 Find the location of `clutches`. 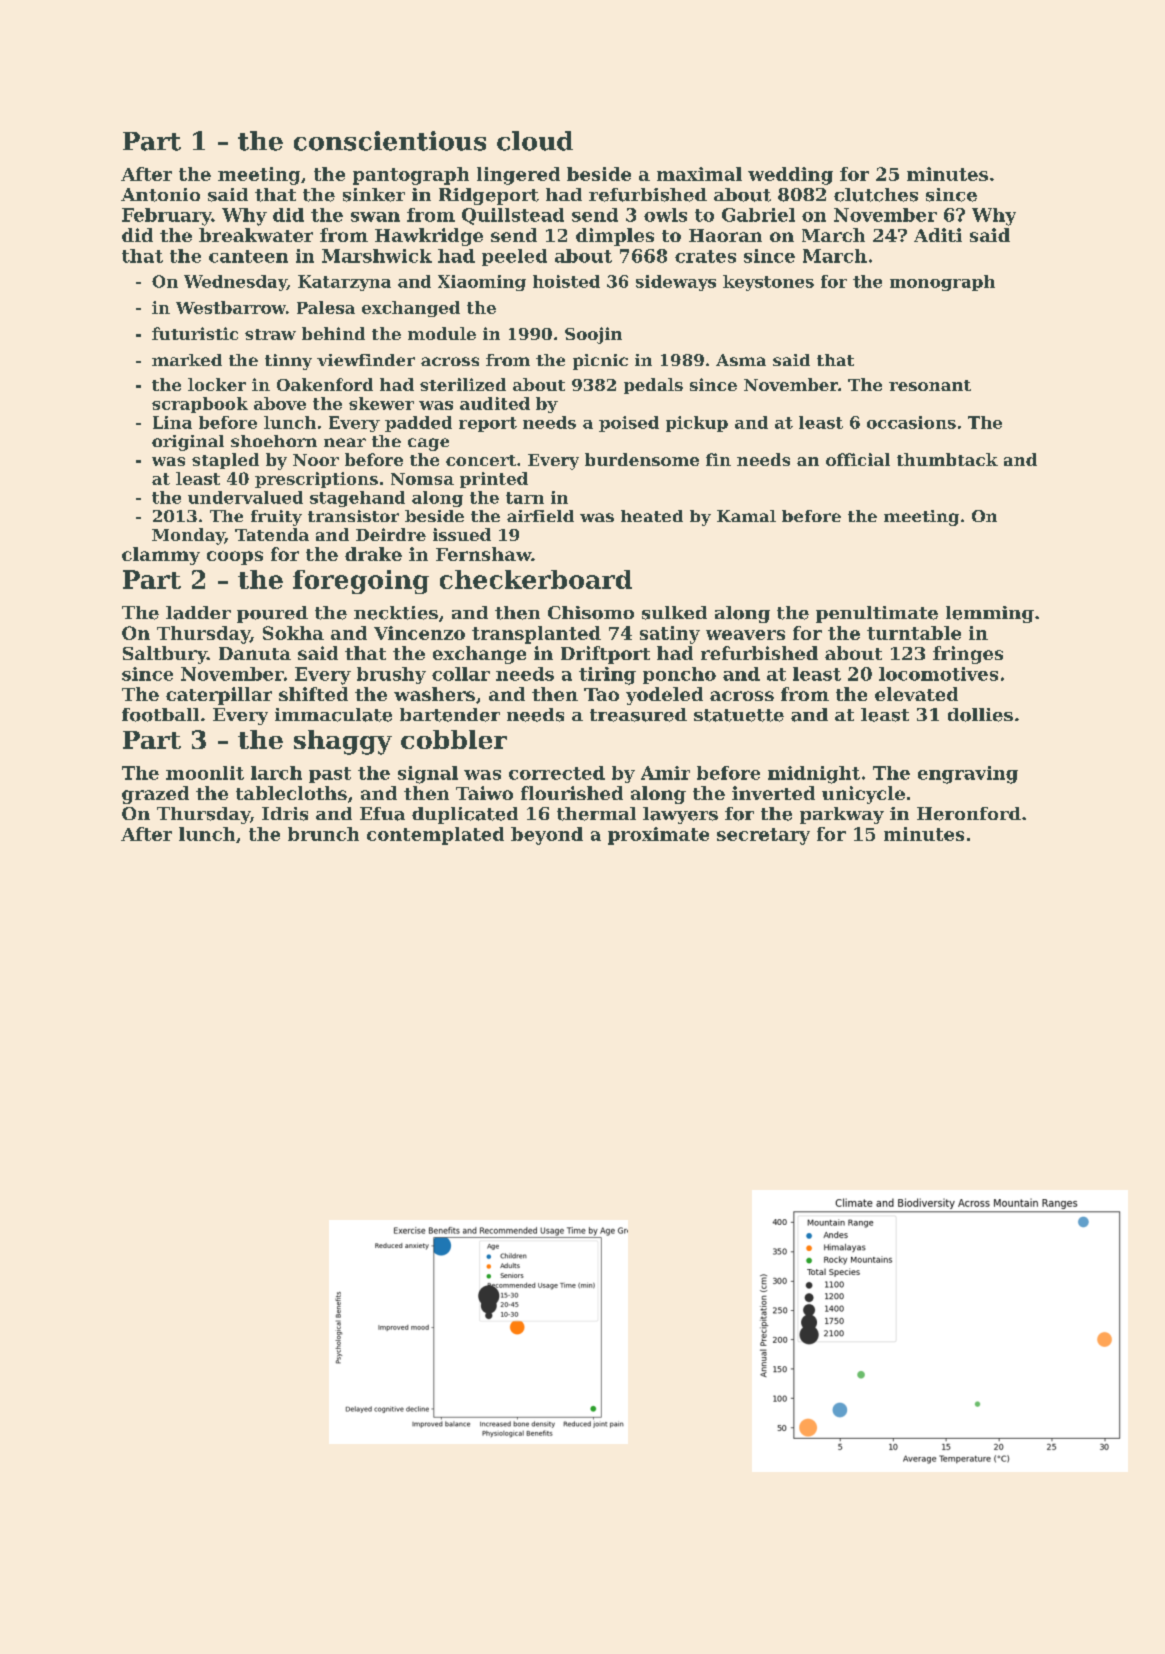

clutches is located at coordinates (876, 195).
